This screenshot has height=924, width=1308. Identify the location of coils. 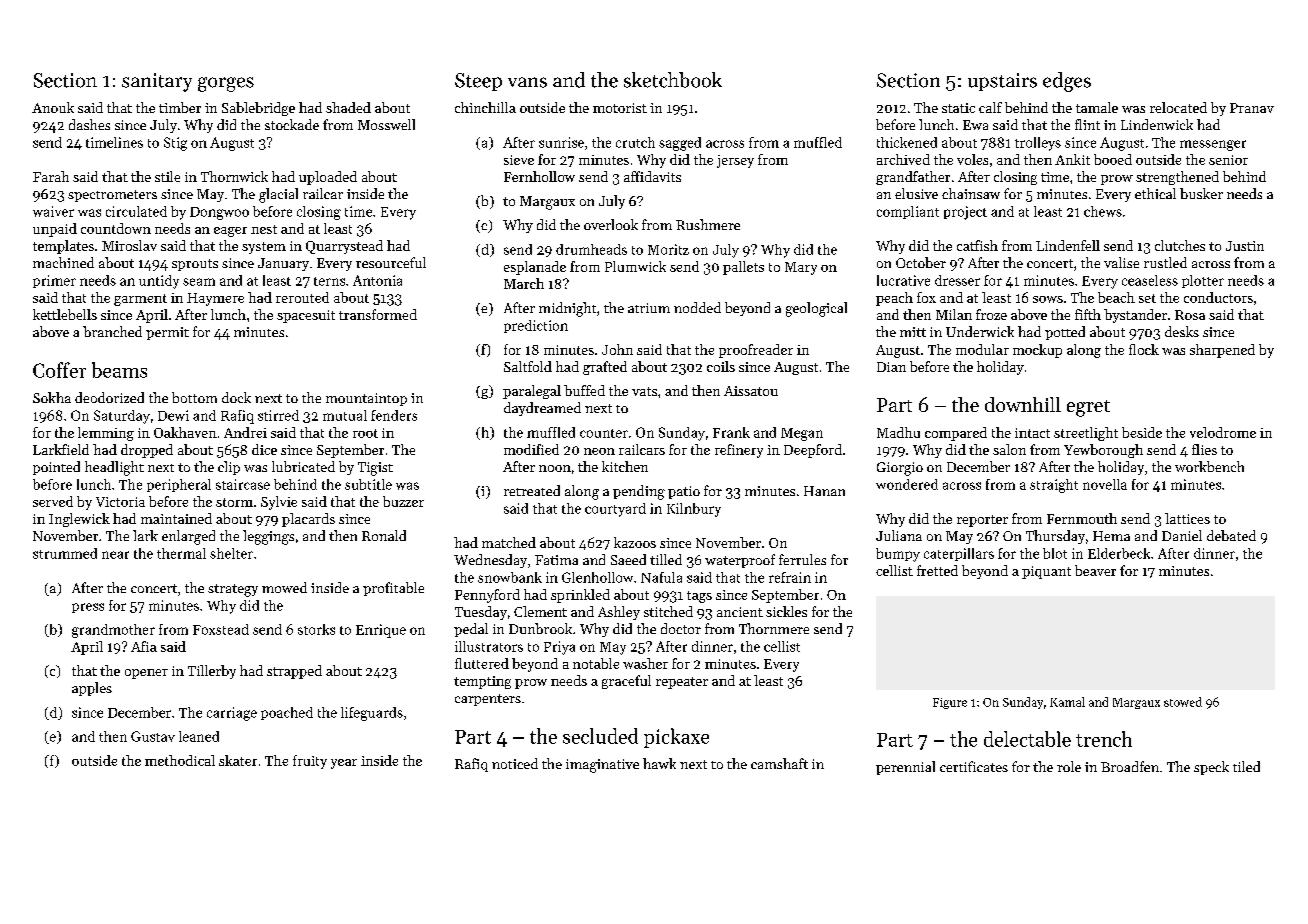
(721, 366).
